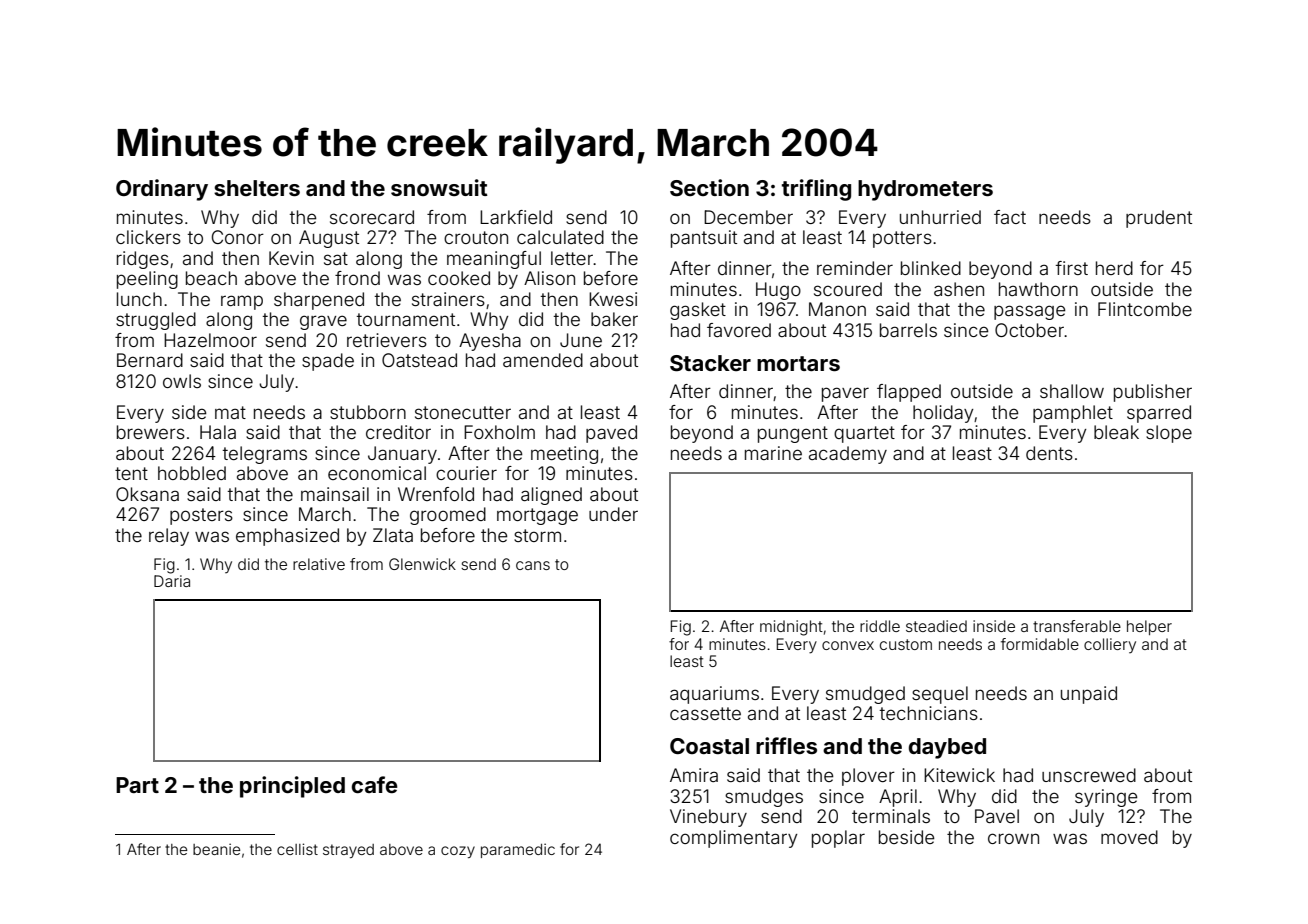 The height and width of the page is (924, 1308). I want to click on cellist, so click(297, 849).
